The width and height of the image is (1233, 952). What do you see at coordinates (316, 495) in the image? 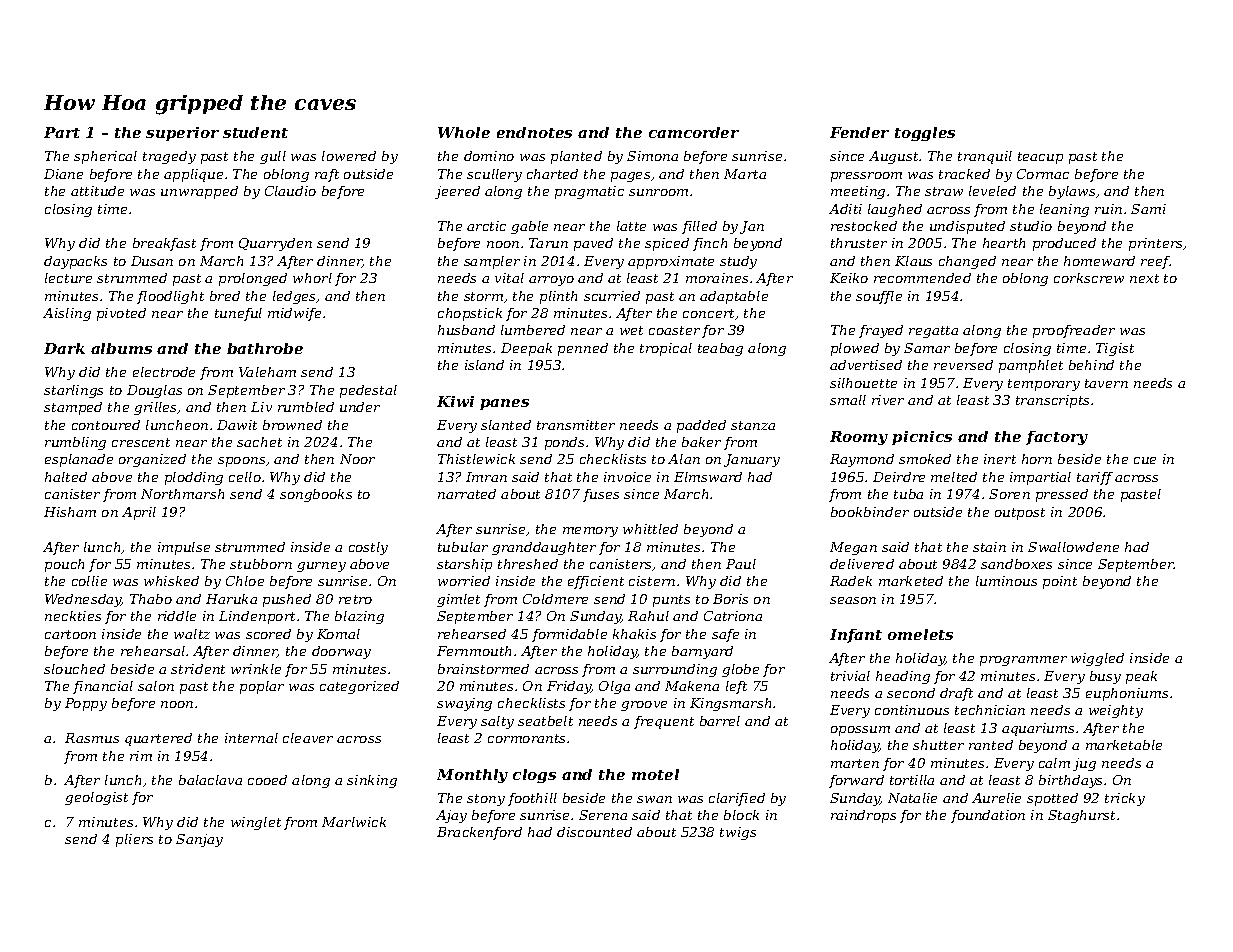
I see `songbooks` at bounding box center [316, 495].
